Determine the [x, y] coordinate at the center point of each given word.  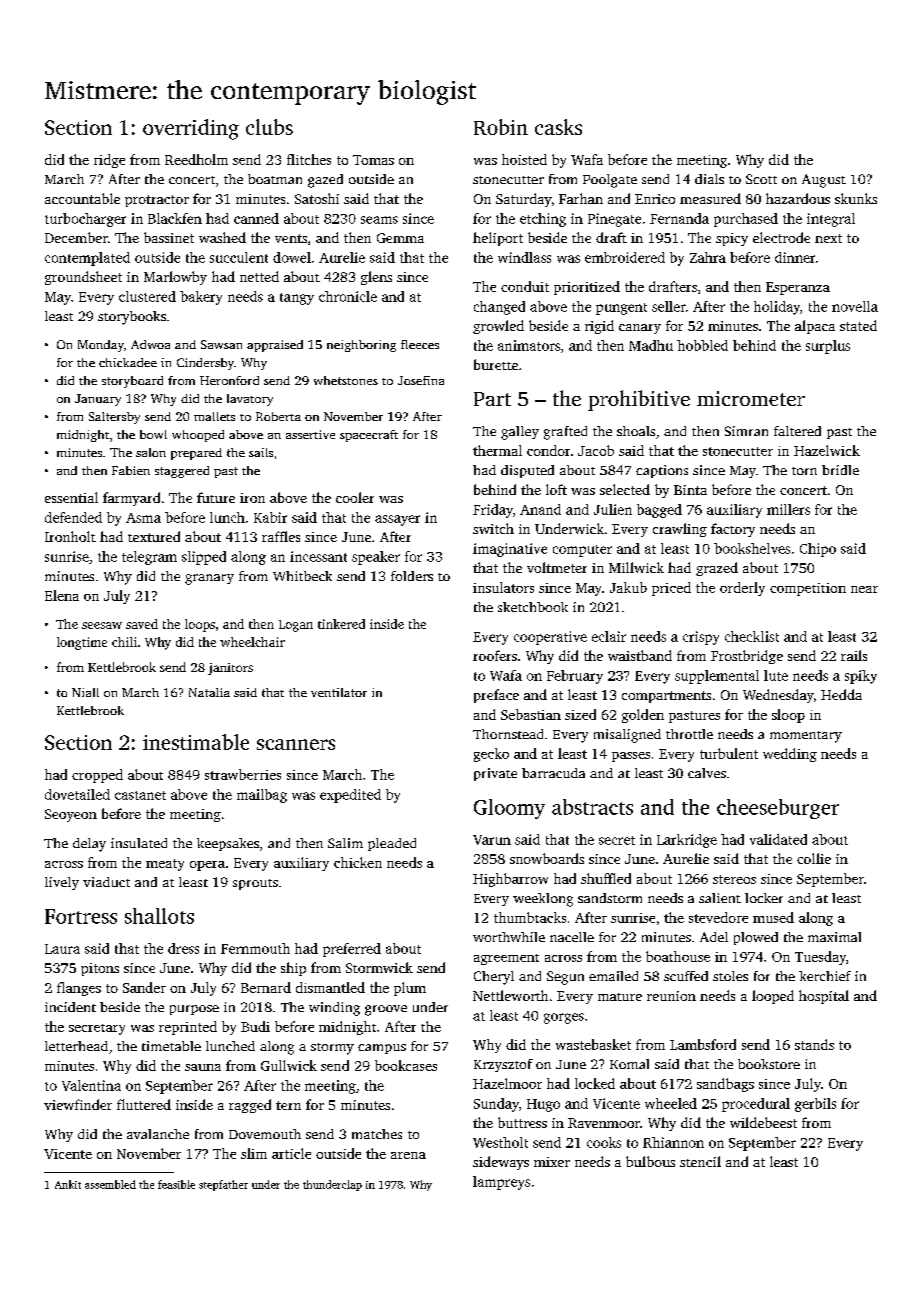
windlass [524, 257]
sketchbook [533, 607]
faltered [797, 431]
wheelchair [252, 642]
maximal [834, 937]
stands [814, 1044]
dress [183, 948]
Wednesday [778, 696]
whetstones [346, 380]
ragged [250, 1106]
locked [595, 1083]
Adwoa [150, 344]
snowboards [547, 858]
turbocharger [85, 220]
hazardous [798, 198]
